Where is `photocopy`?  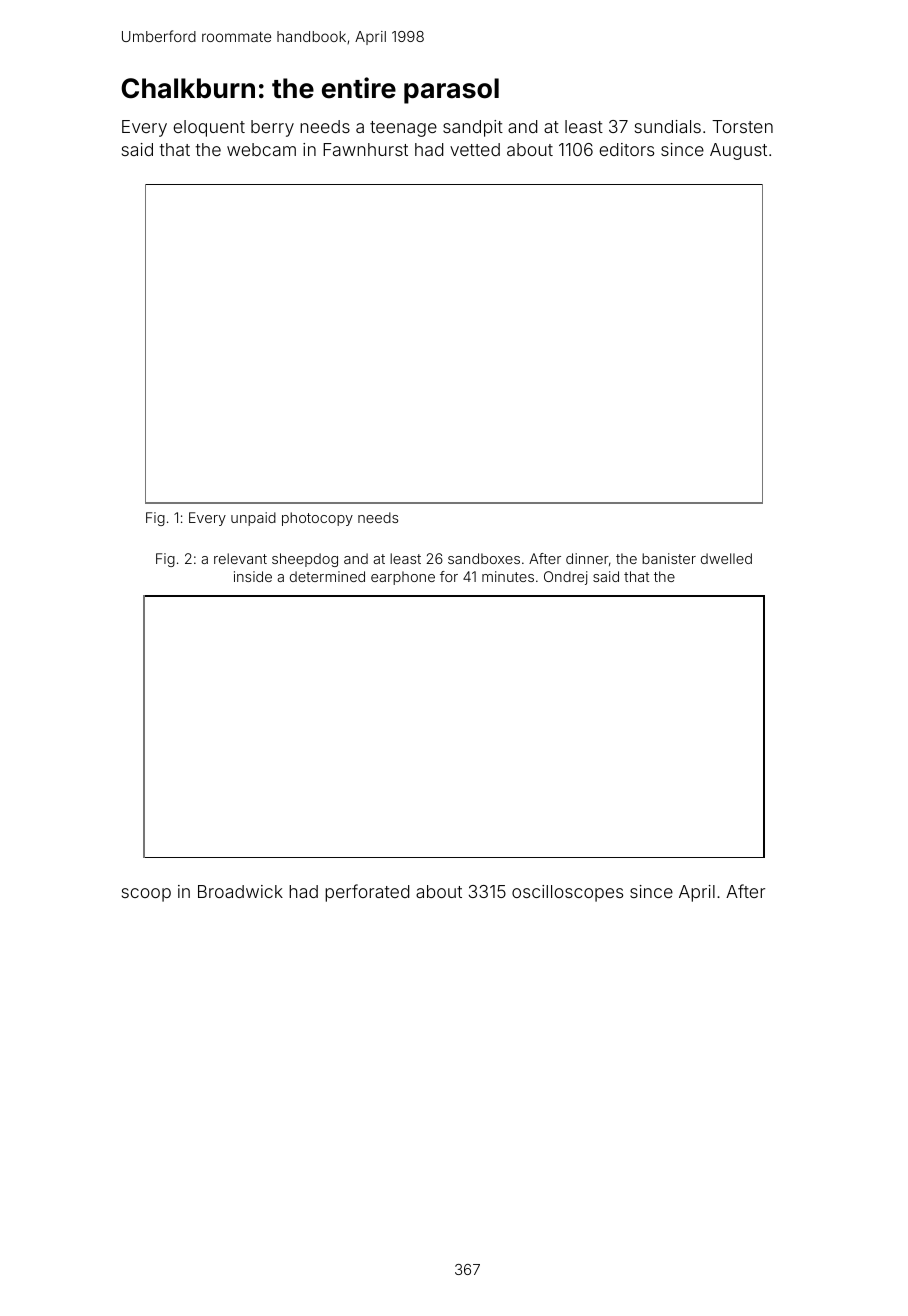 photocopy is located at coordinates (317, 519).
